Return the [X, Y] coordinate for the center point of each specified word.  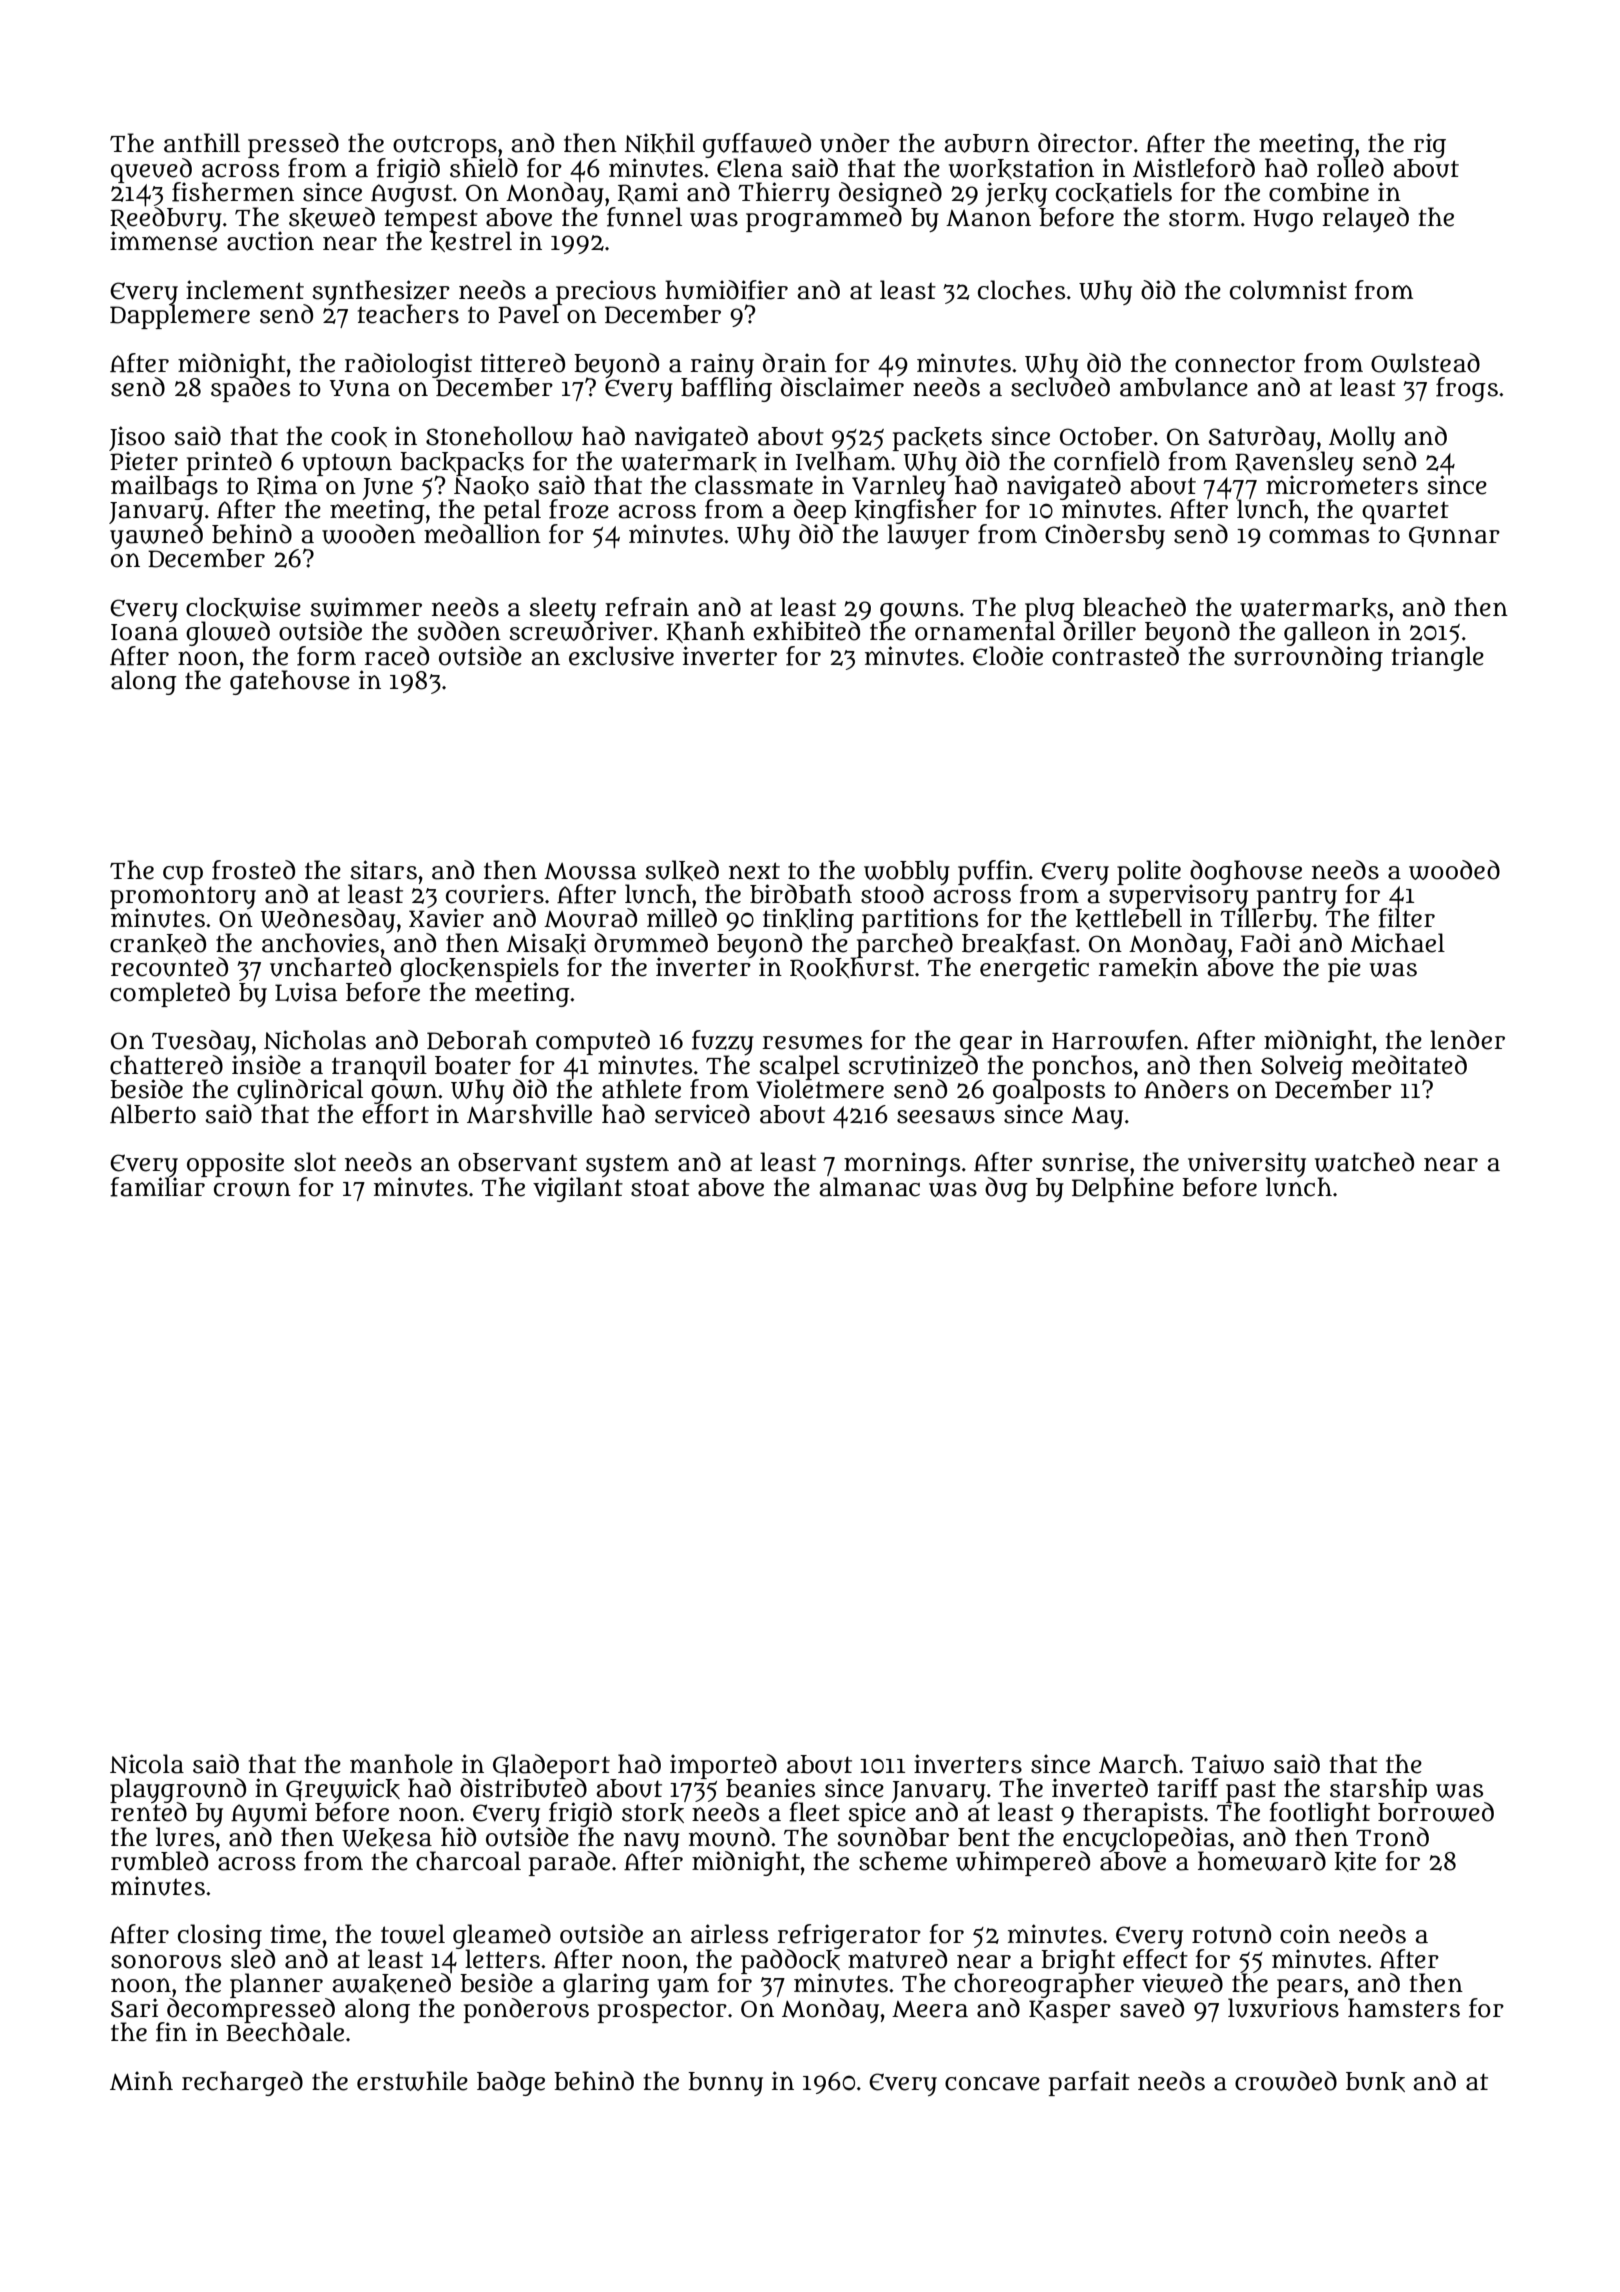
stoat [660, 1188]
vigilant [578, 1189]
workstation [1021, 168]
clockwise [243, 607]
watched [1364, 1162]
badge [511, 2083]
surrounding [1308, 658]
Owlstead [1425, 363]
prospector [662, 2011]
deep [820, 511]
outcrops [445, 146]
